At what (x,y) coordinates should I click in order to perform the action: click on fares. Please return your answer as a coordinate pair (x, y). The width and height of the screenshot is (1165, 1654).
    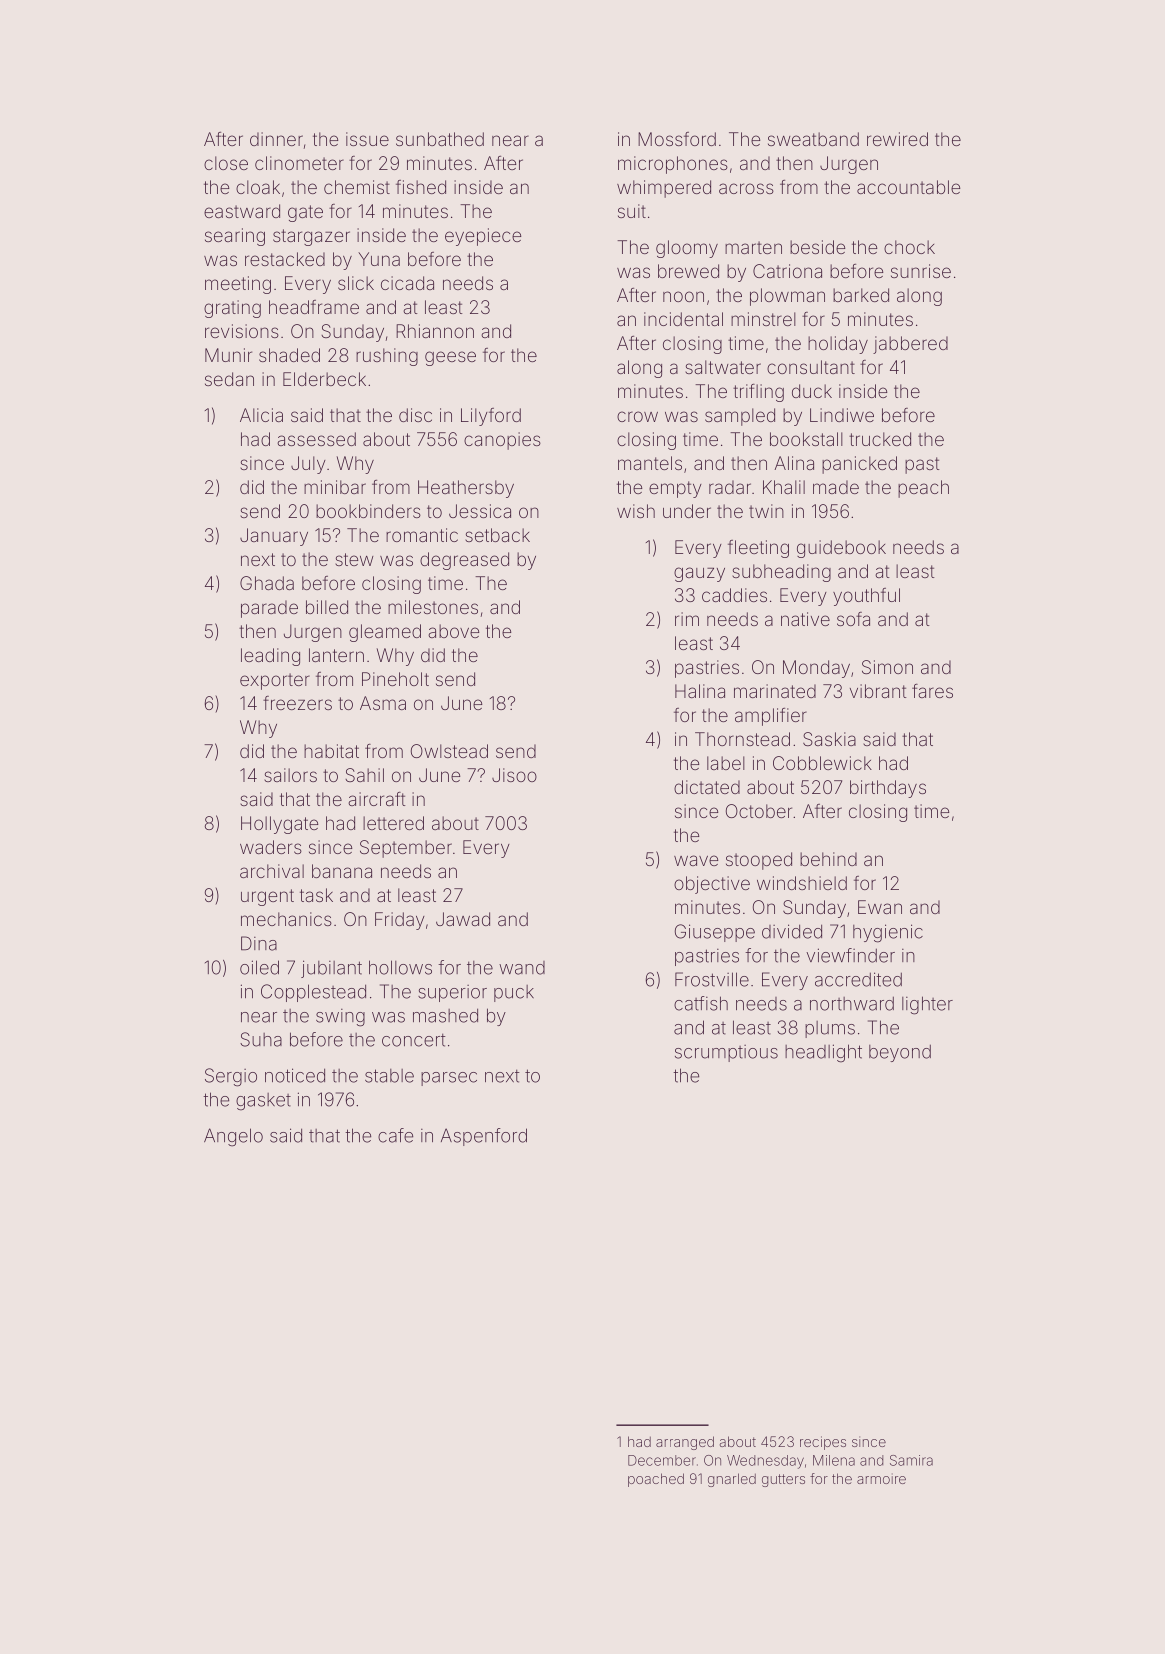
    Looking at the image, I should click on (932, 691).
